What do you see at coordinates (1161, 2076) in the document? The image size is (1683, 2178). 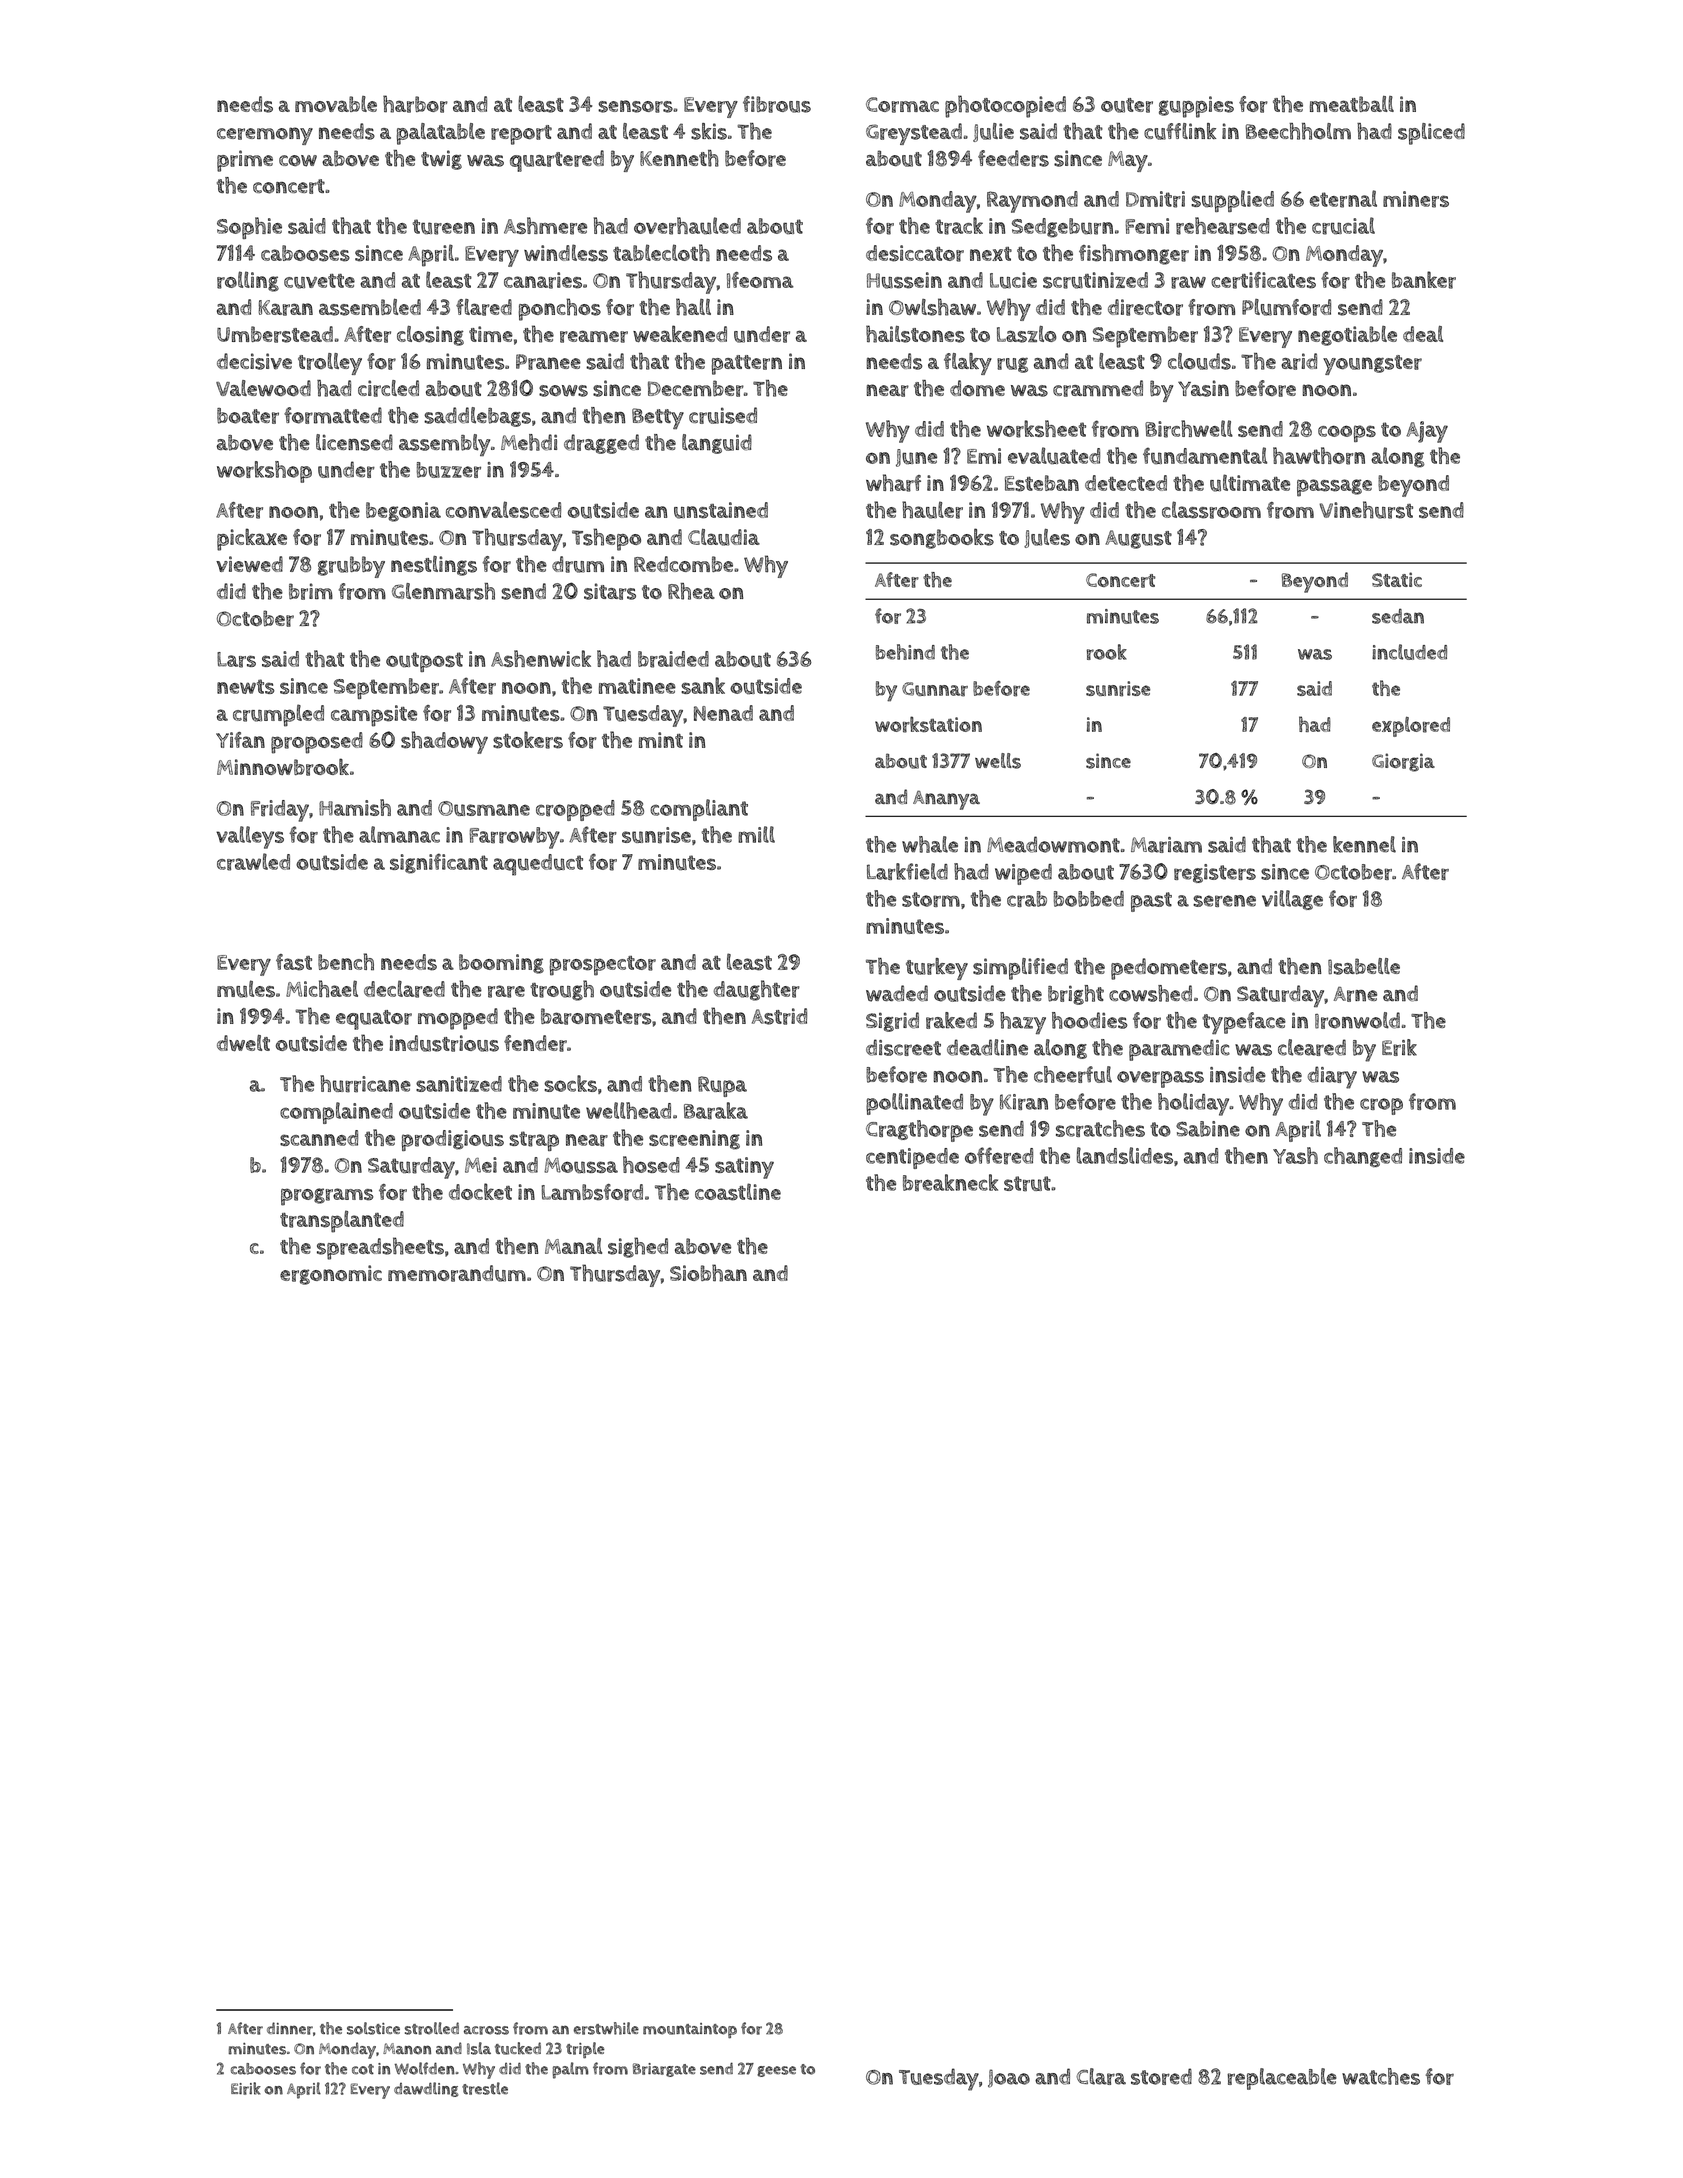 I see `stored` at bounding box center [1161, 2076].
